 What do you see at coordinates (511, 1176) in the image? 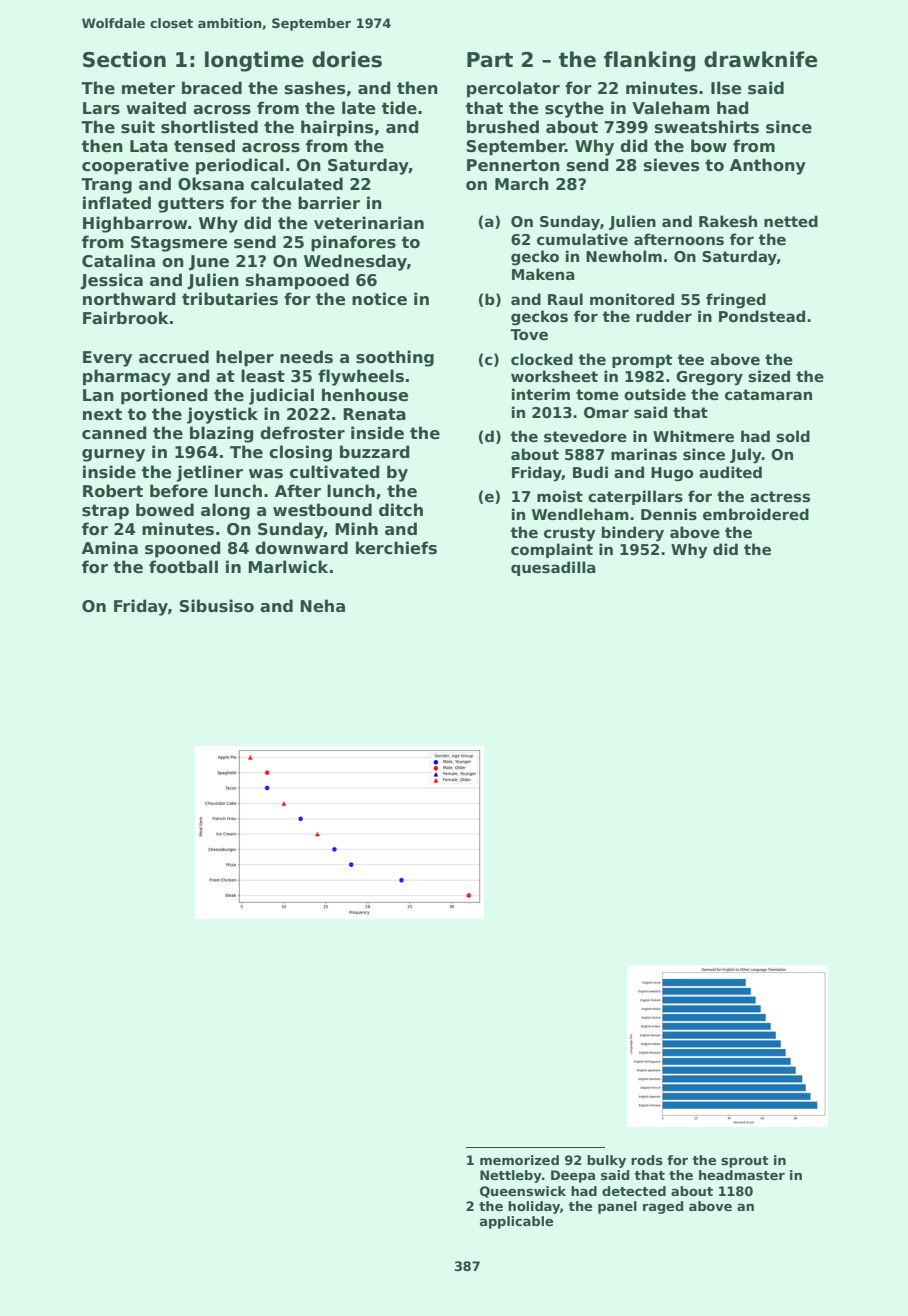
I see `Nettleby` at bounding box center [511, 1176].
